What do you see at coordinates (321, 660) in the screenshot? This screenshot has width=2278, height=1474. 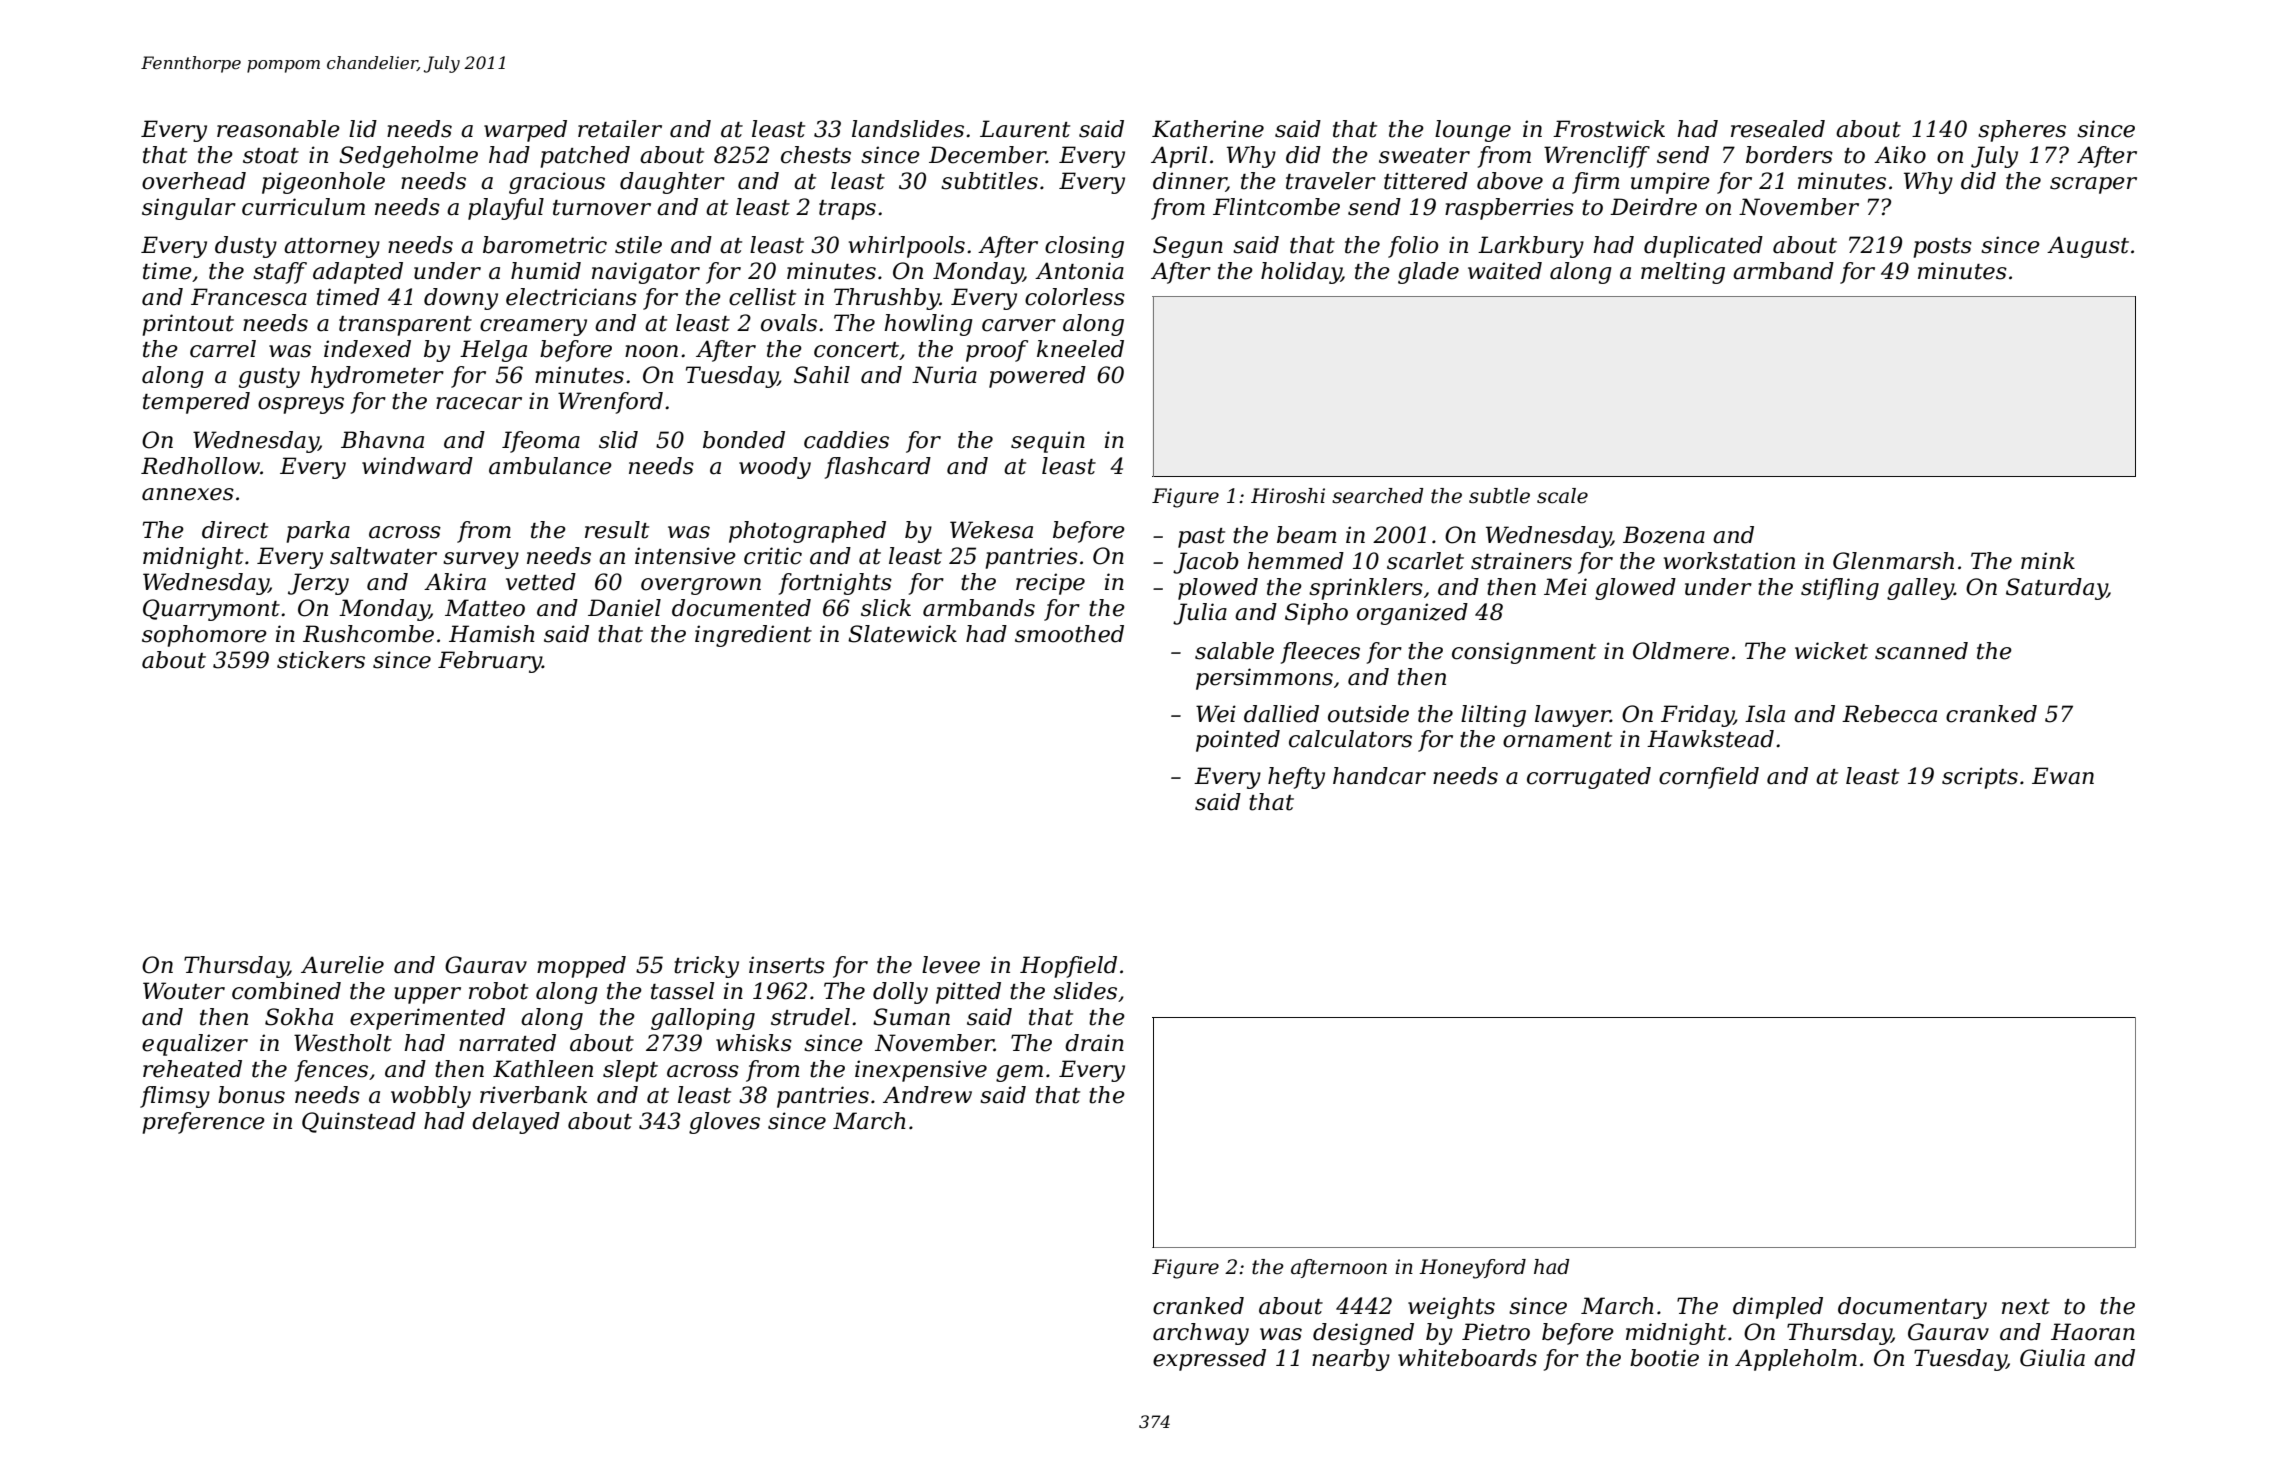 I see `stickers` at bounding box center [321, 660].
